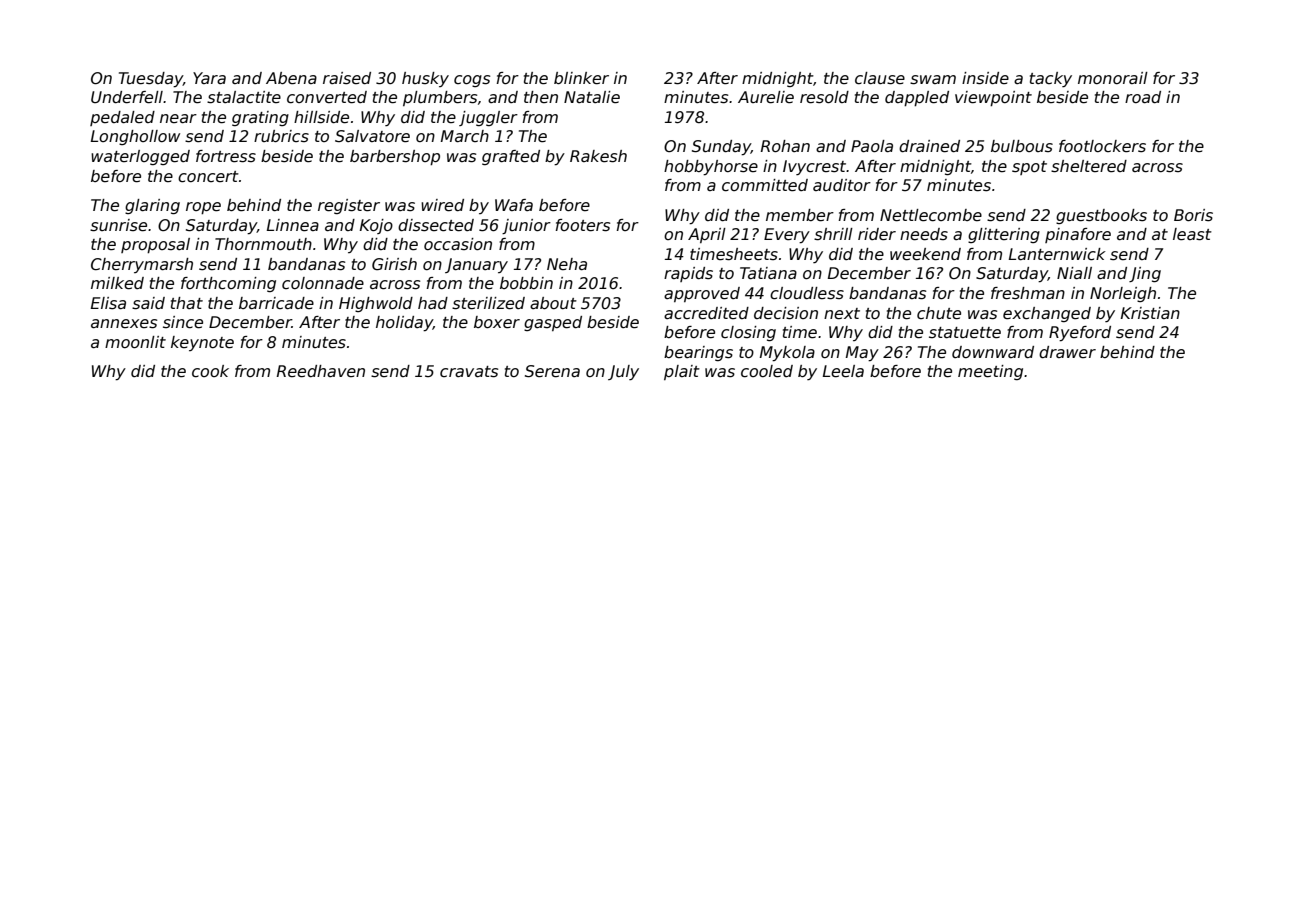 This screenshot has height=924, width=1308. What do you see at coordinates (553, 323) in the screenshot?
I see `gasped` at bounding box center [553, 323].
